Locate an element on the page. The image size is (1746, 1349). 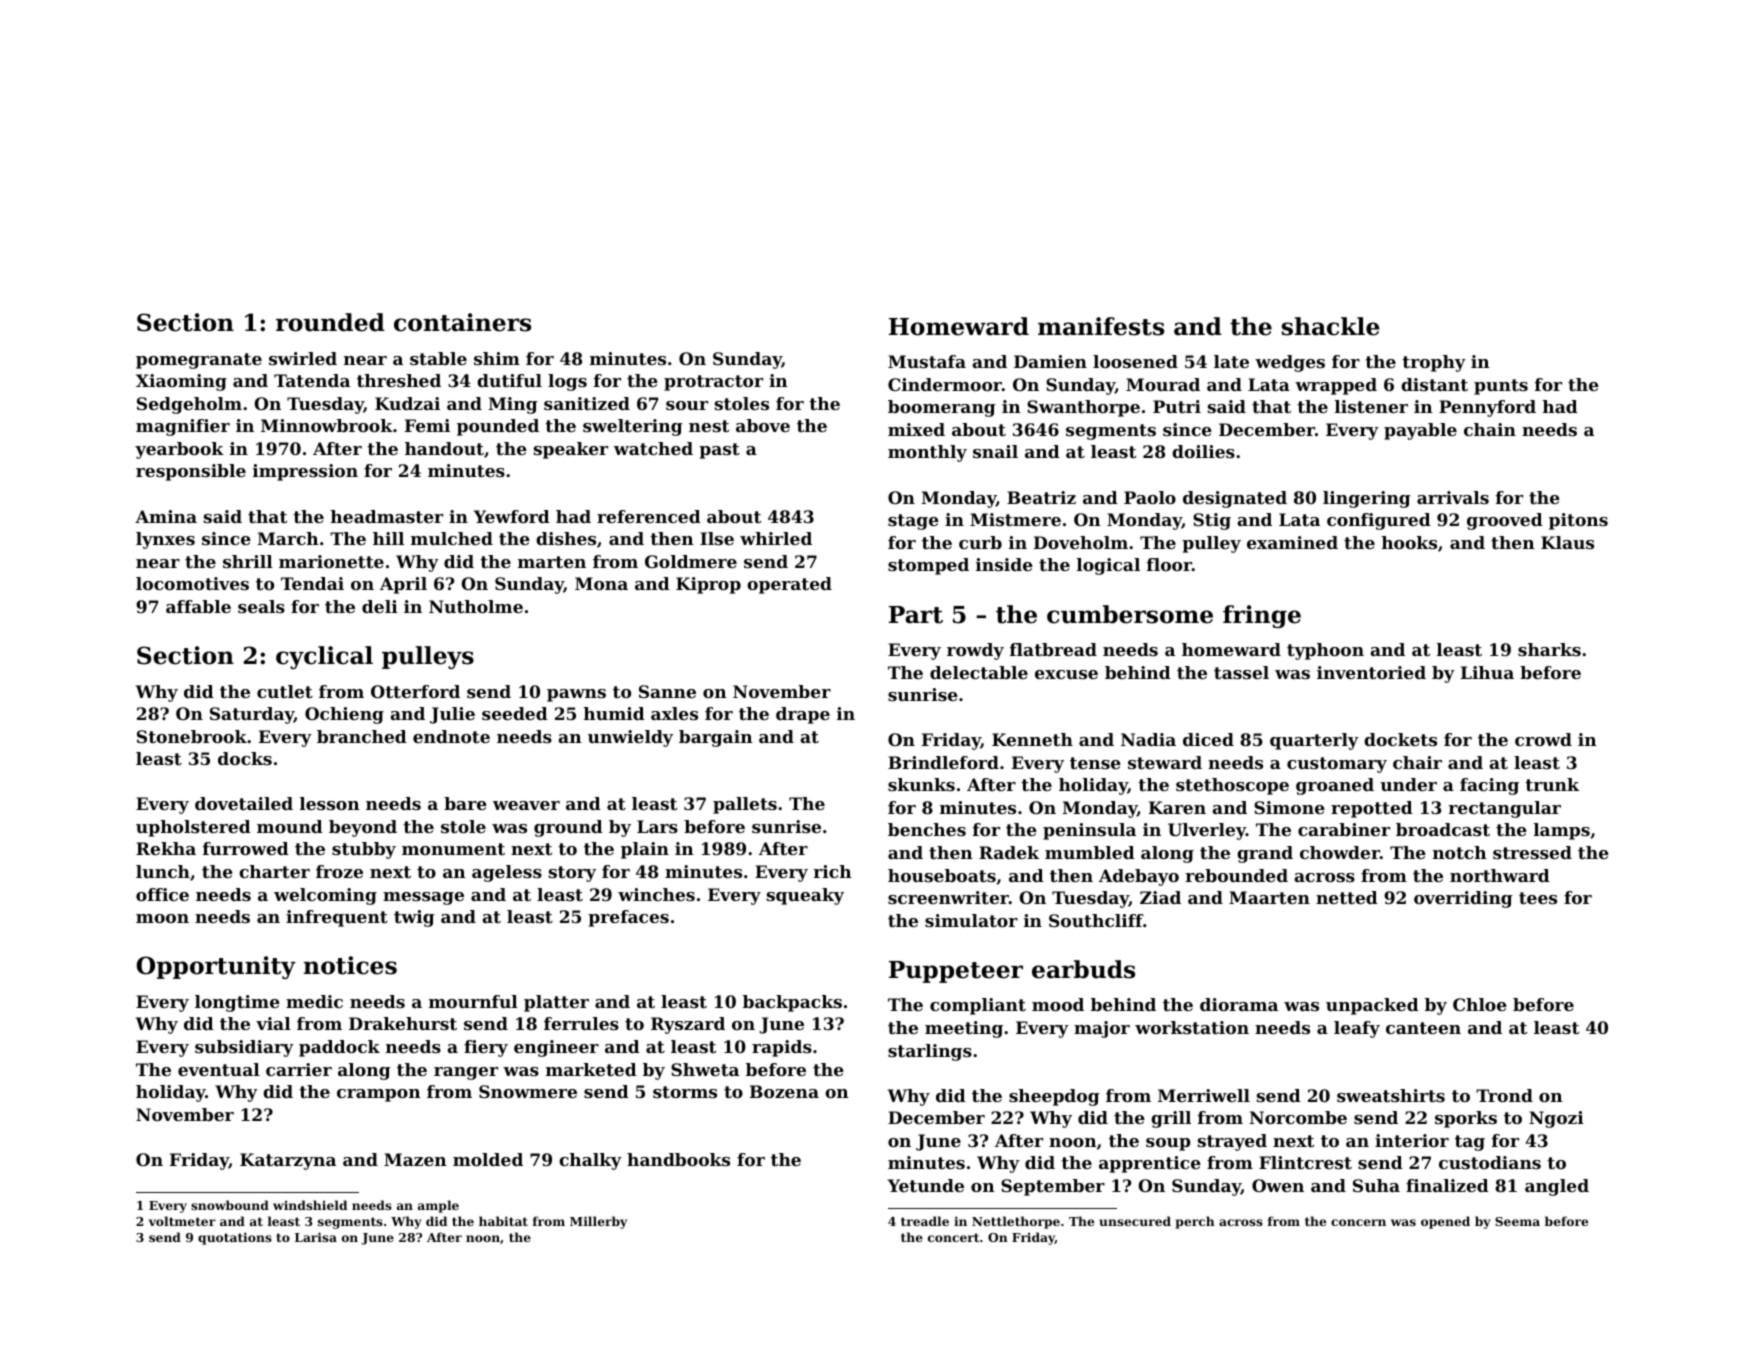
payable is located at coordinates (1420, 431).
